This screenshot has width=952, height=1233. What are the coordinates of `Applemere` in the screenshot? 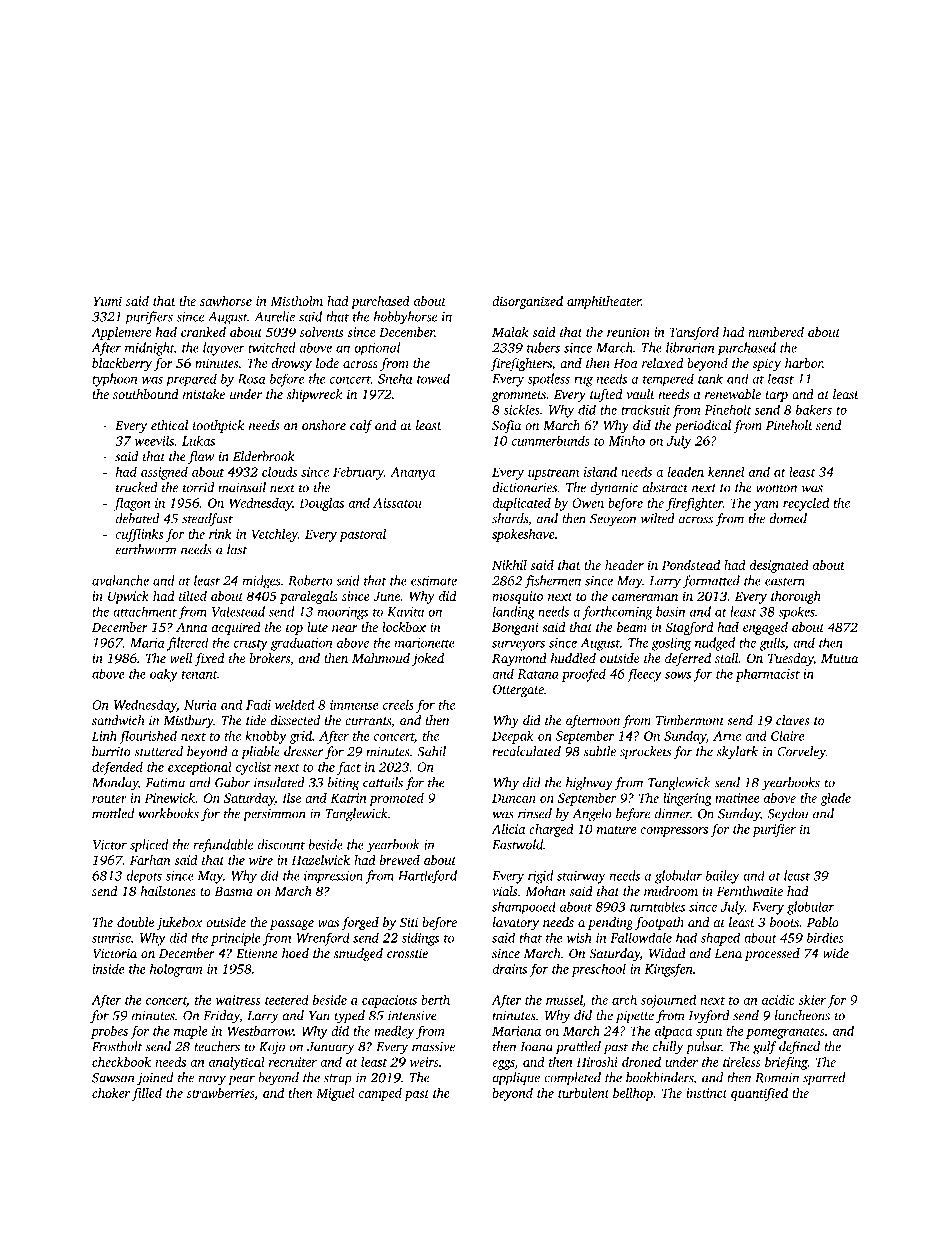 It's located at (121, 333).
